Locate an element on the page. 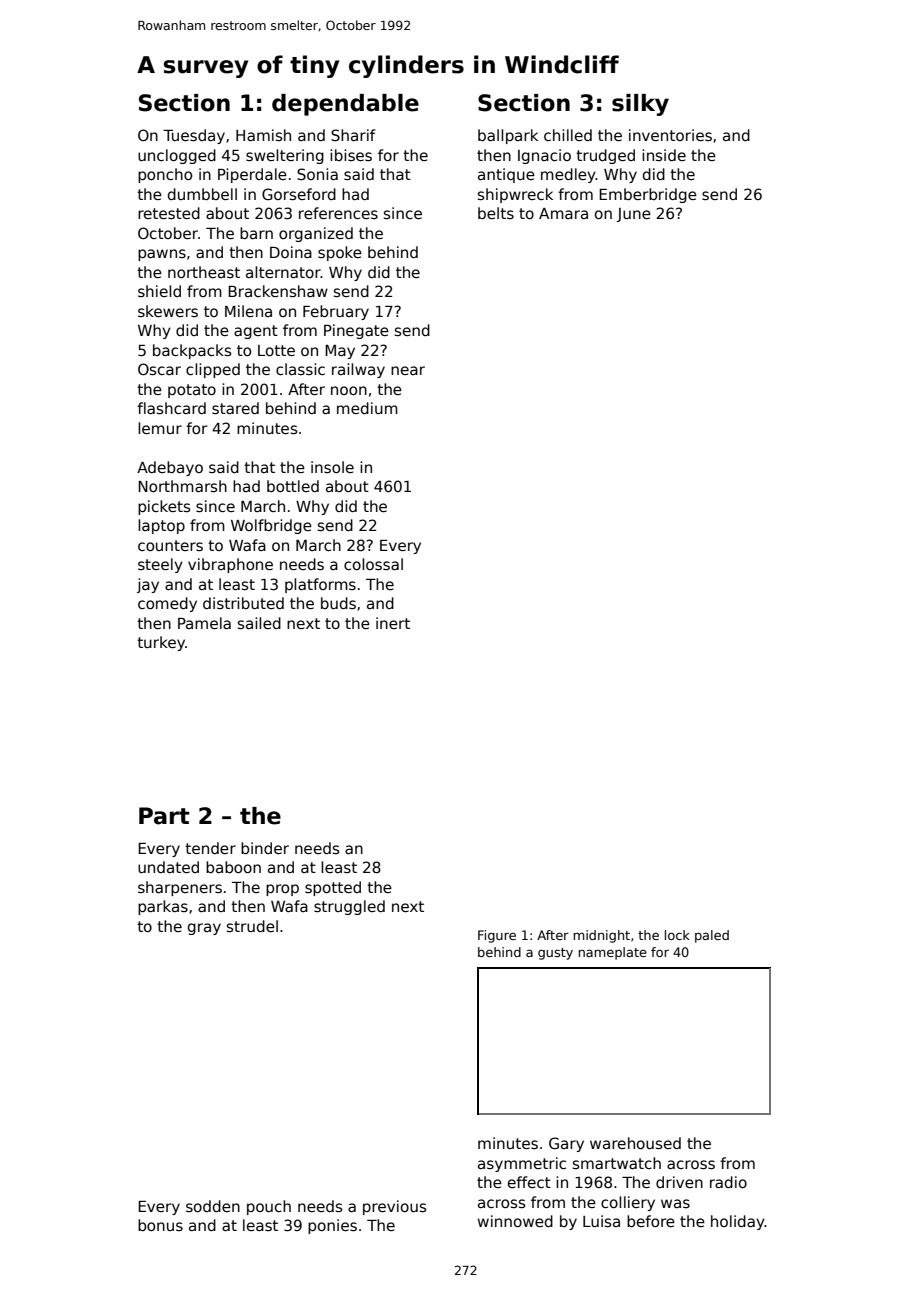  colossal is located at coordinates (373, 564).
